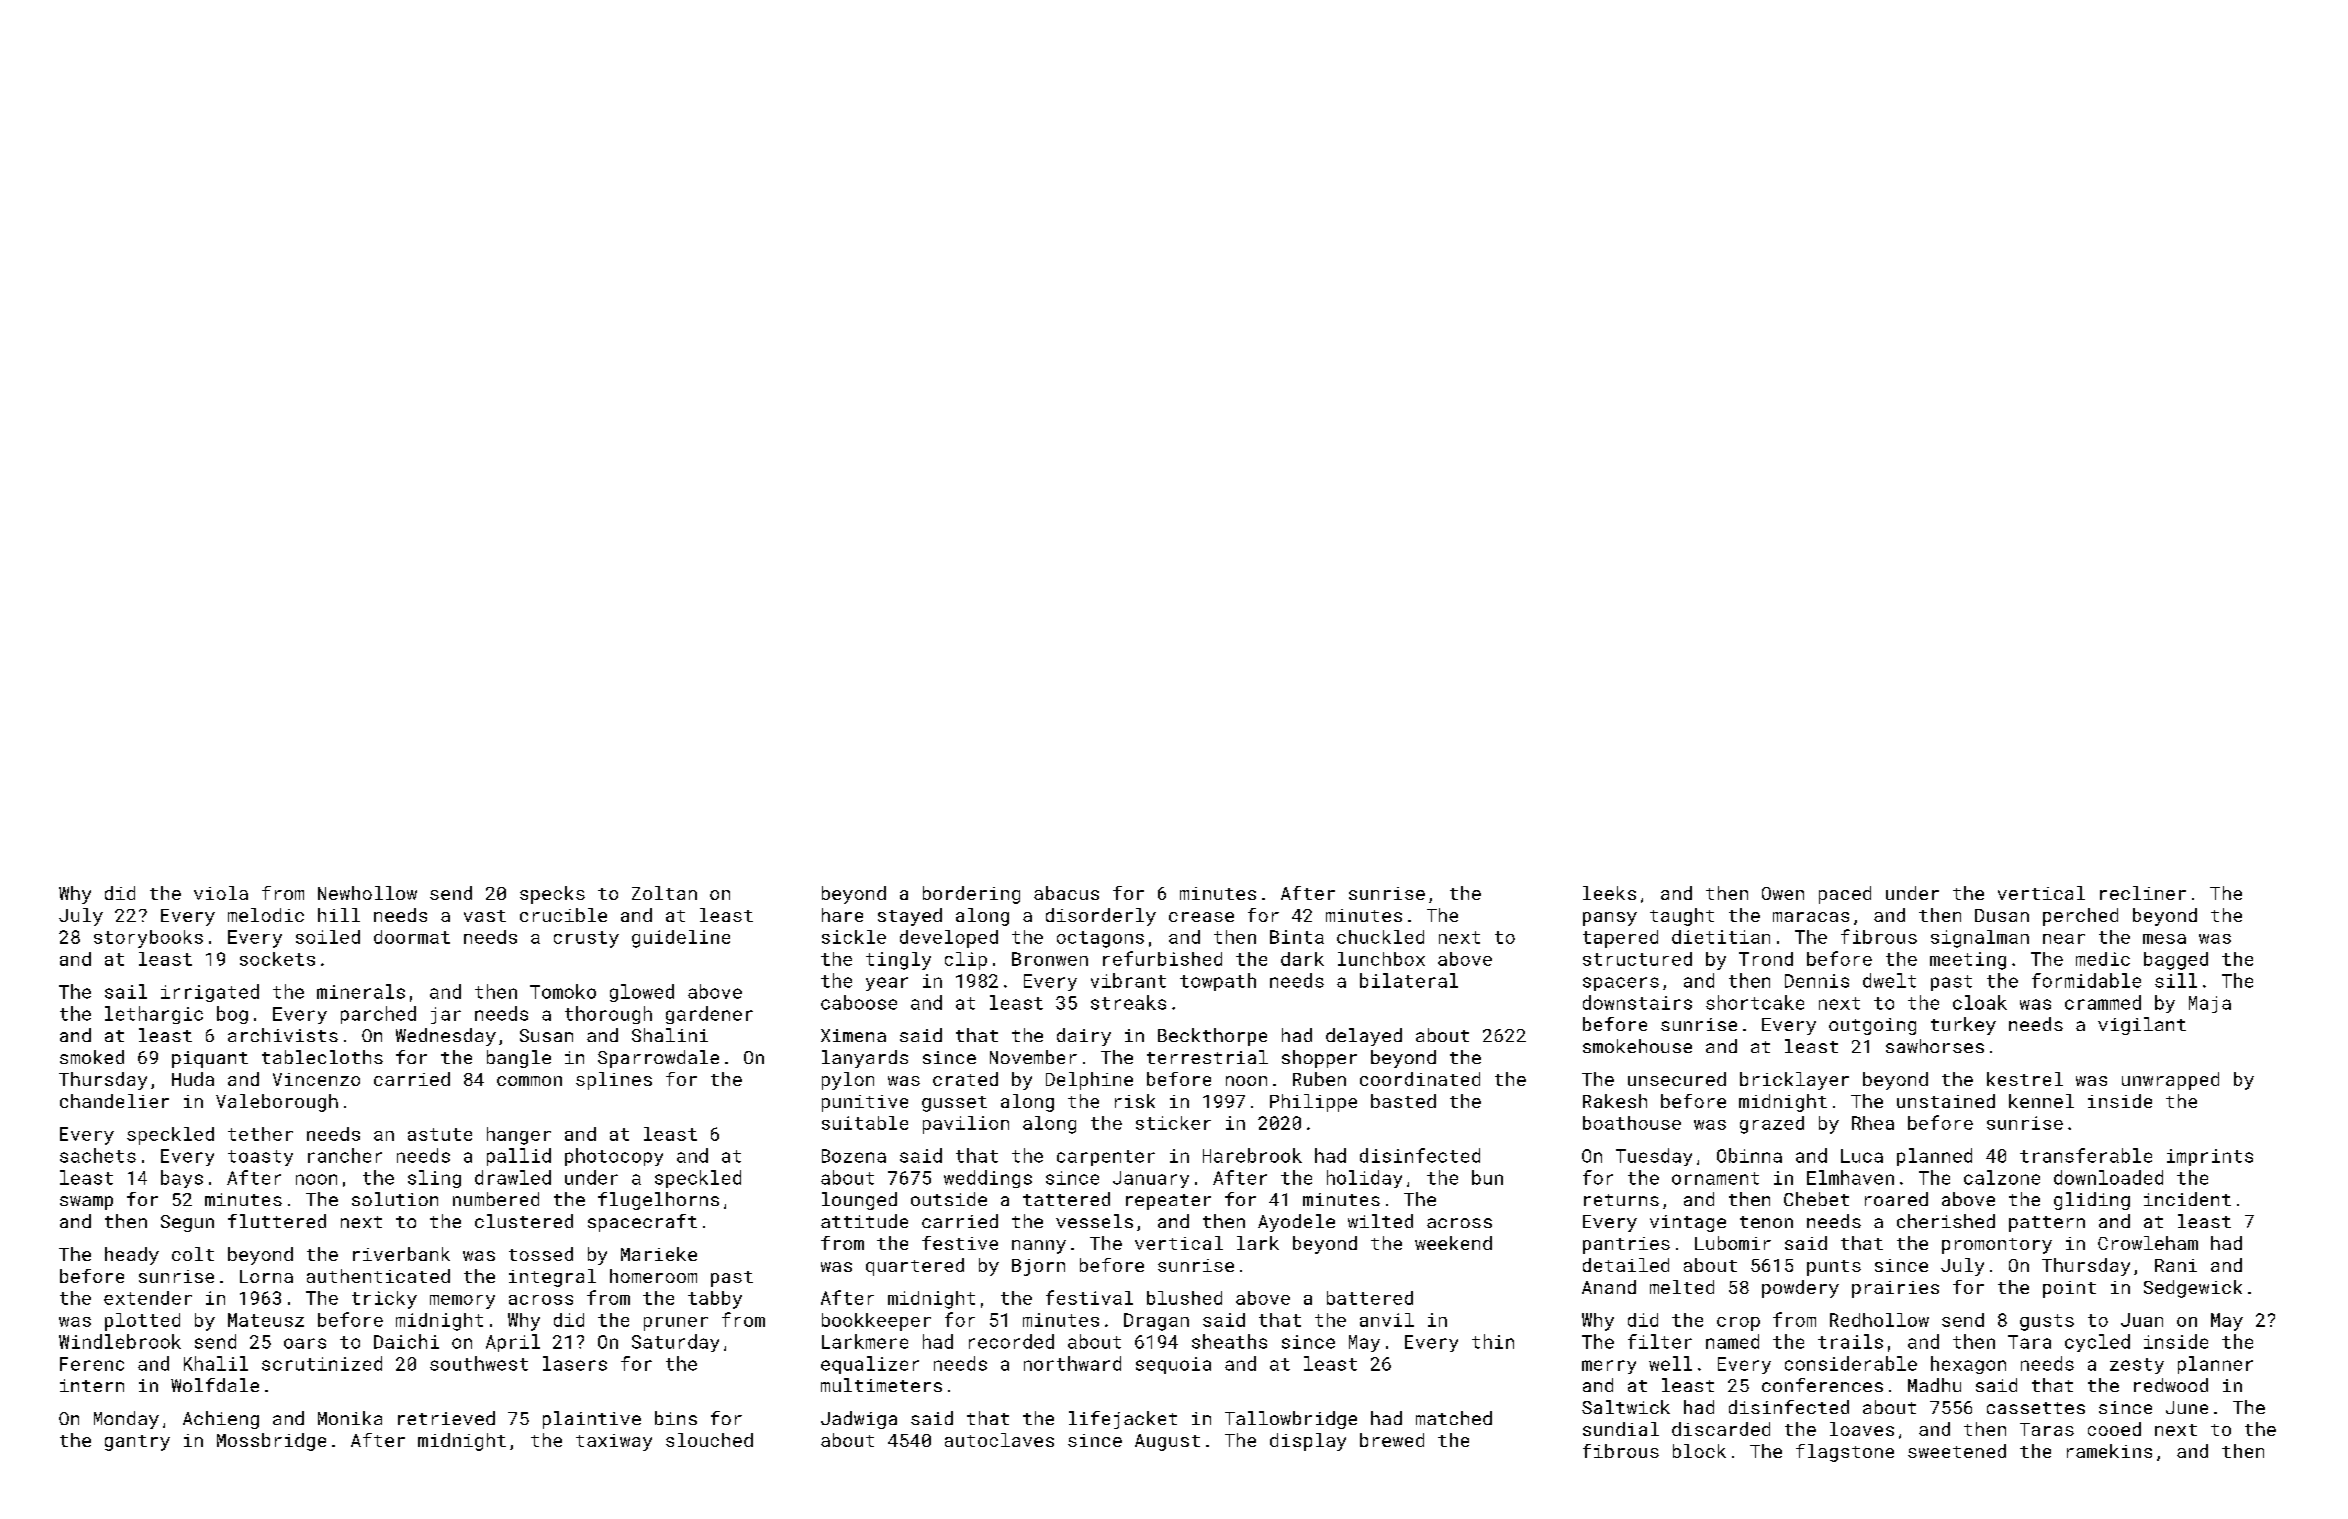 The width and height of the screenshot is (2348, 1519). I want to click on gliding, so click(2092, 1201).
